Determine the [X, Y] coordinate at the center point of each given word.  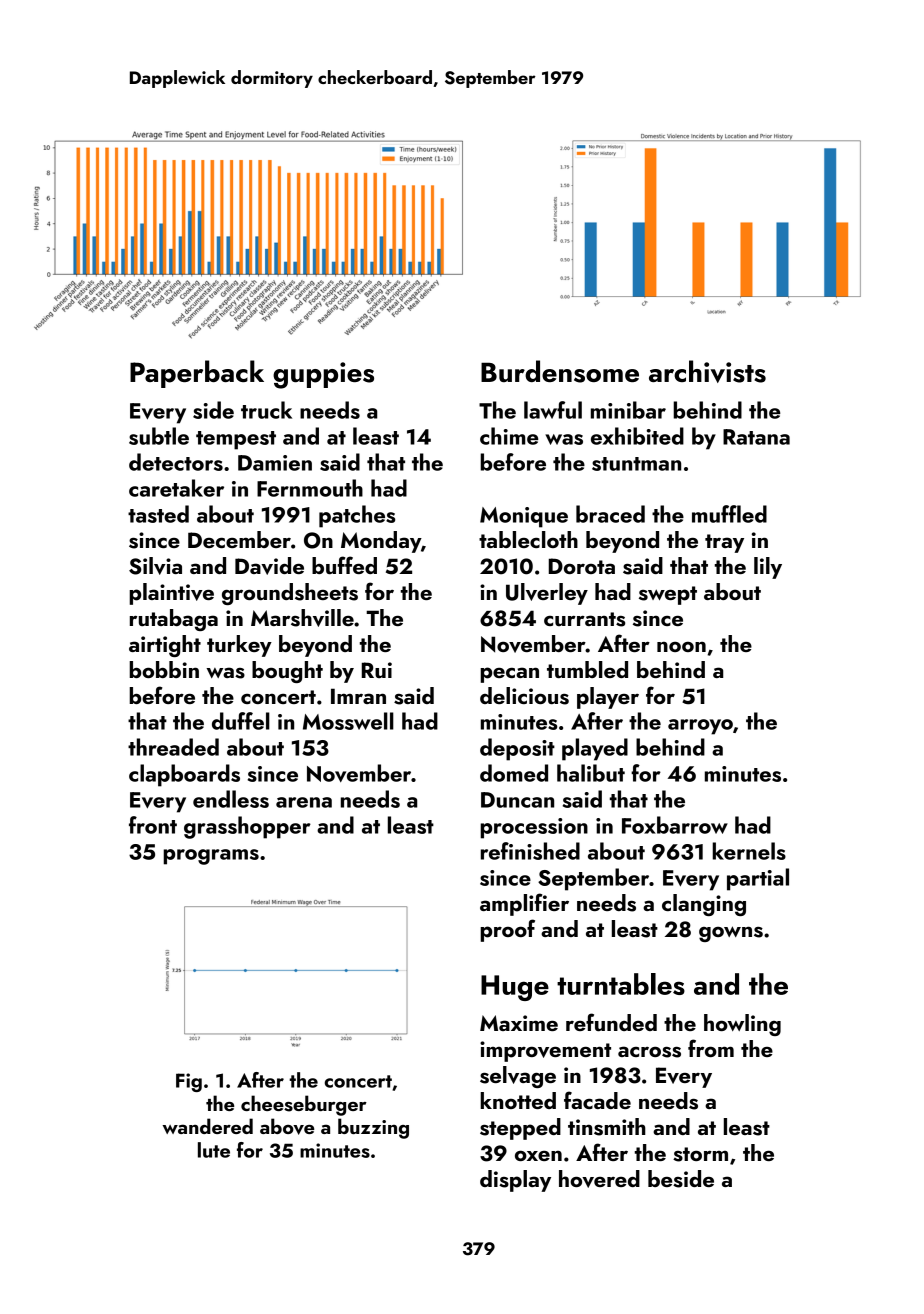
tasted [158, 514]
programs [211, 857]
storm [700, 1154]
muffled [729, 514]
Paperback [197, 374]
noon [681, 647]
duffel [241, 721]
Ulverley [547, 594]
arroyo [700, 727]
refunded [611, 1022]
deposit [517, 749]
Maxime [519, 1023]
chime [509, 436]
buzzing [373, 1128]
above [287, 1126]
